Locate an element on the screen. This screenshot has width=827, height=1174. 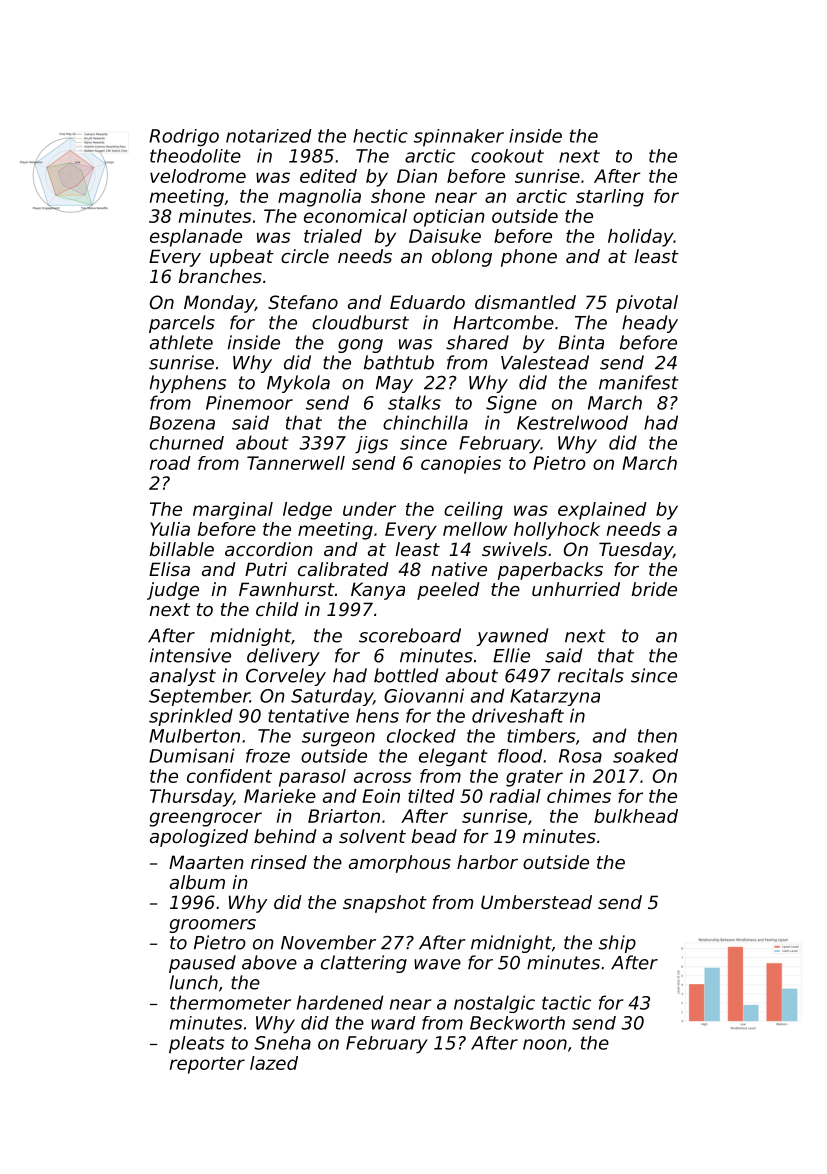
esplanade is located at coordinates (196, 238).
